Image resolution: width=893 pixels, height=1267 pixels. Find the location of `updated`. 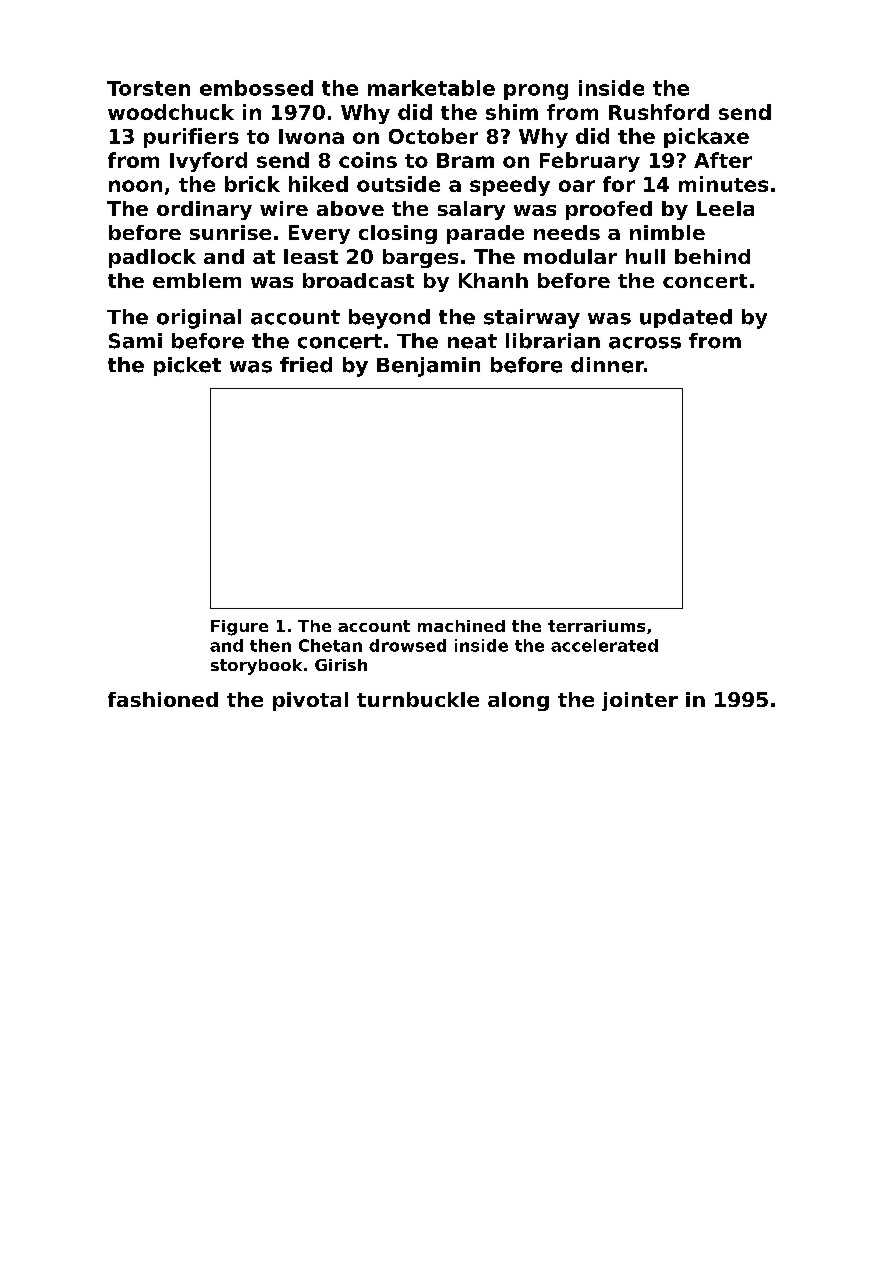

updated is located at coordinates (686, 318).
